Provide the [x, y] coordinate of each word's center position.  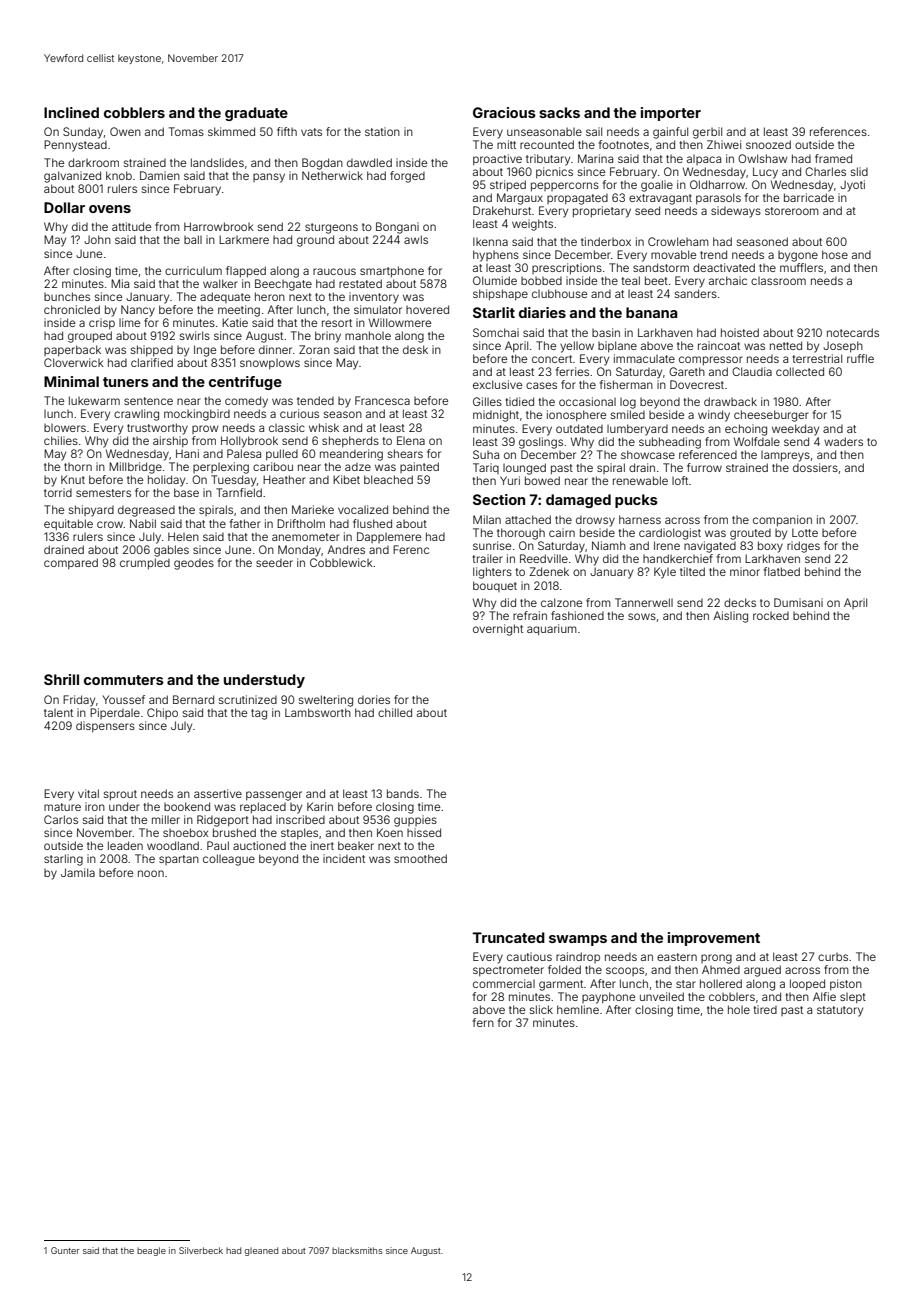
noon [151, 873]
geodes [194, 564]
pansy [269, 178]
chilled [395, 712]
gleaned [261, 1251]
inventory [374, 298]
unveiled [662, 996]
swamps [578, 940]
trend [713, 254]
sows [642, 616]
